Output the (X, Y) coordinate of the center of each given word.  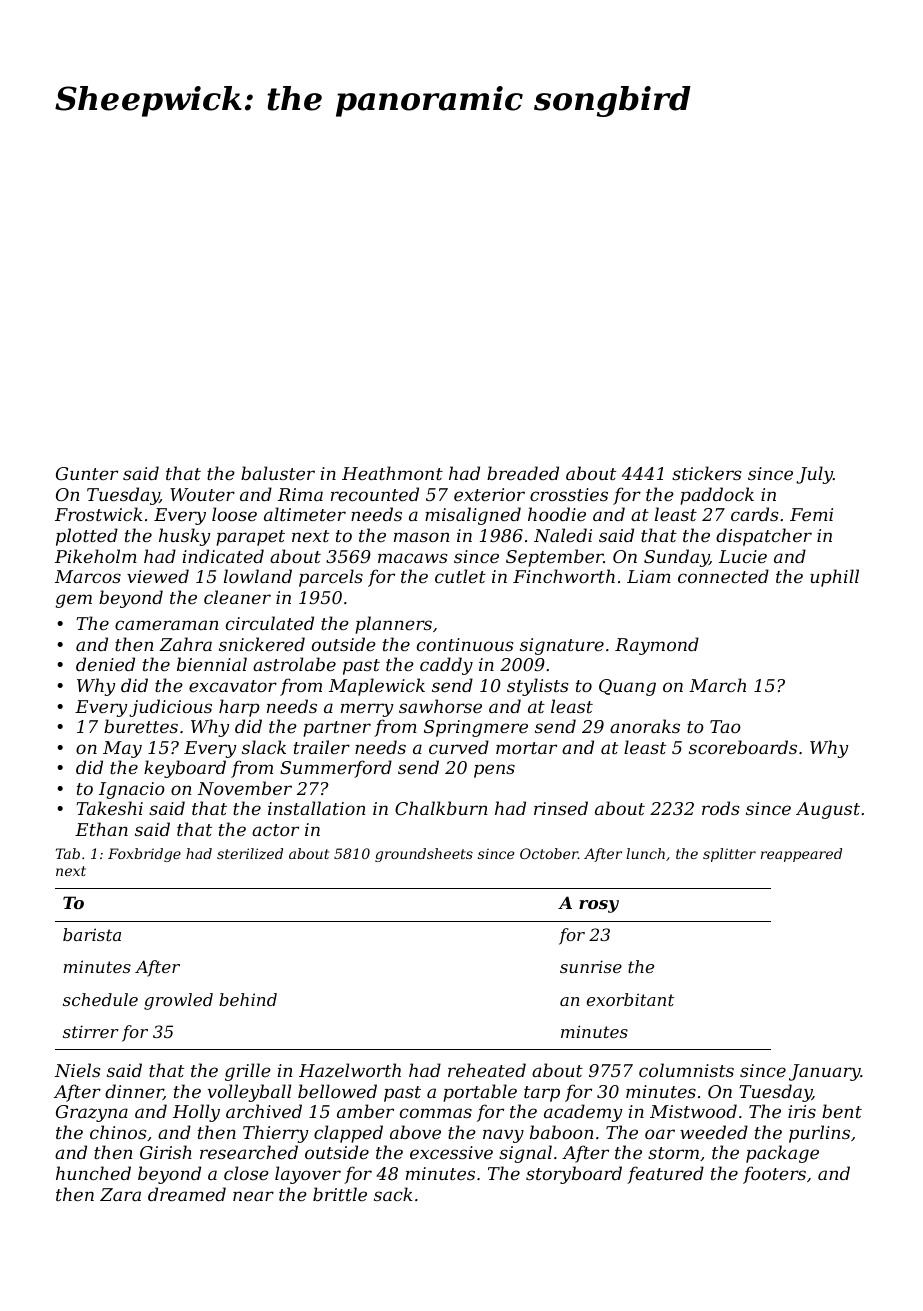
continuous (465, 644)
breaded (523, 473)
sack (393, 1194)
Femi (811, 514)
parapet (250, 538)
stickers (707, 473)
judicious (170, 708)
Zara (120, 1194)
